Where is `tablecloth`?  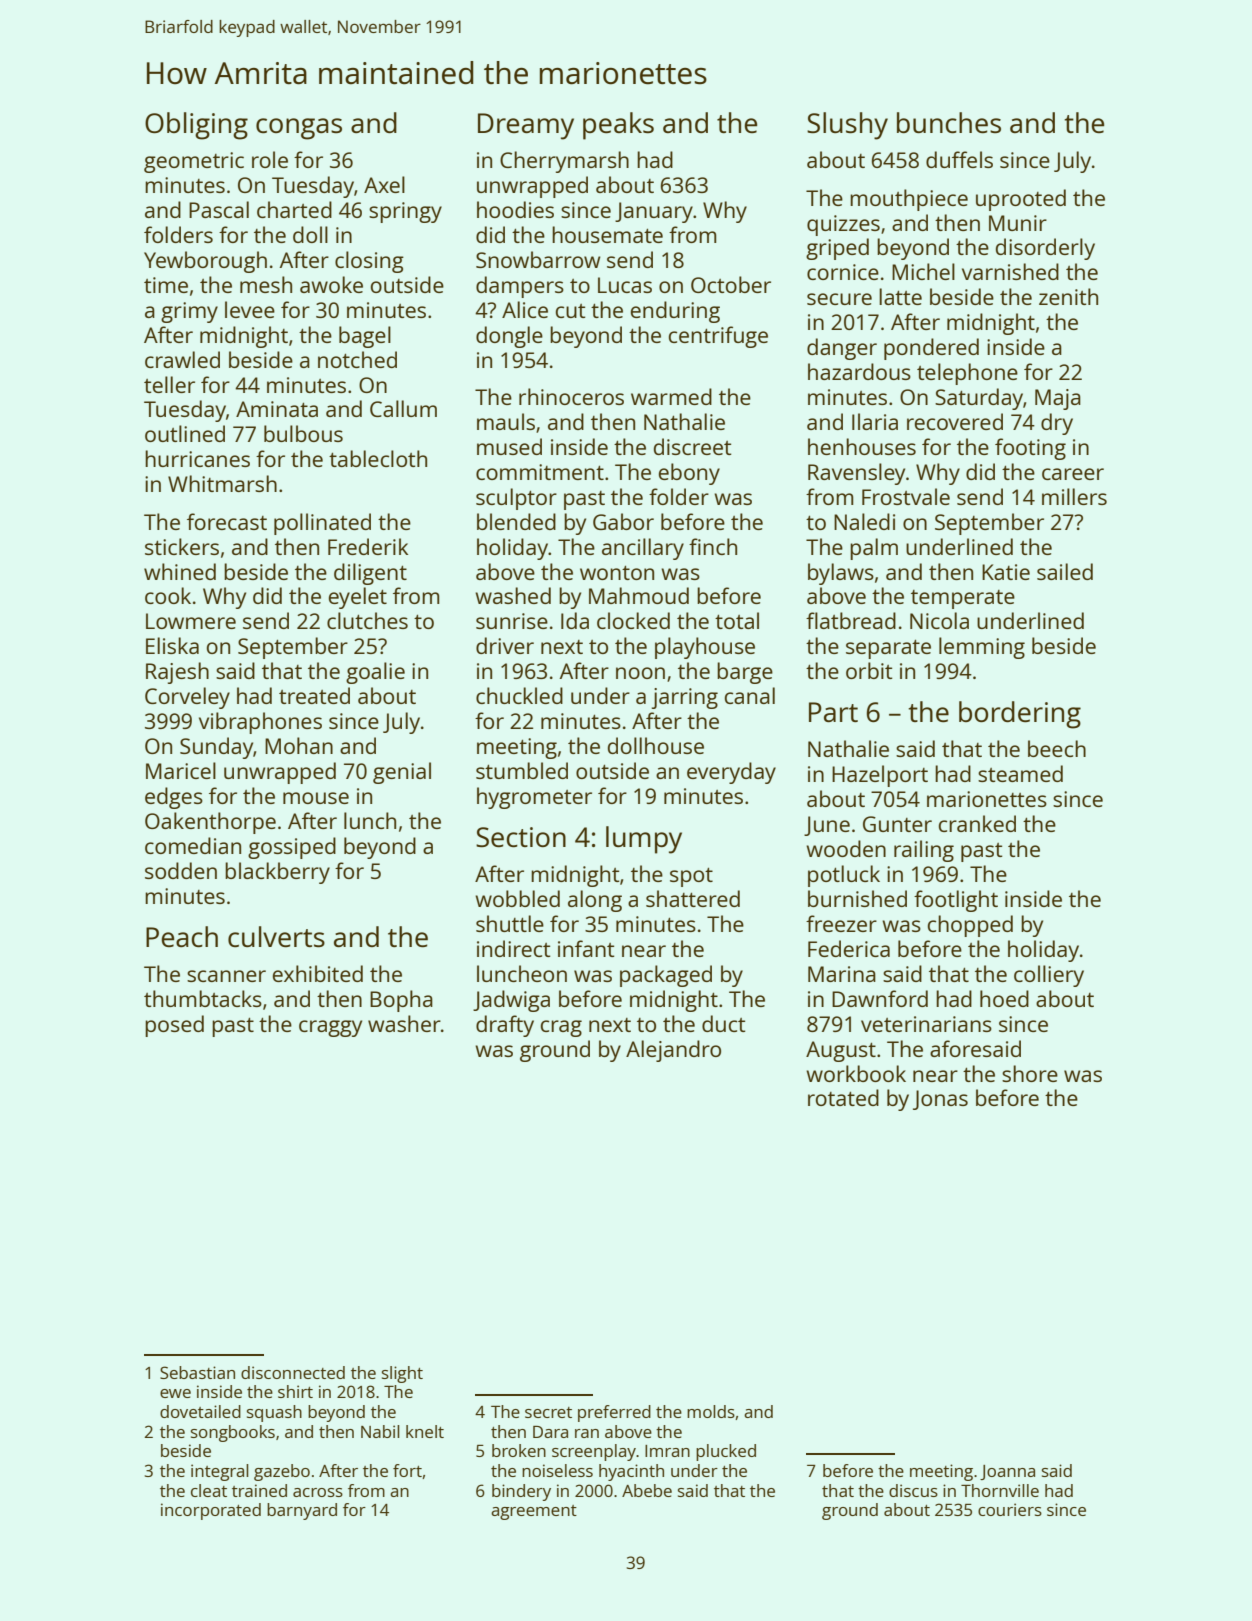 tablecloth is located at coordinates (378, 458).
